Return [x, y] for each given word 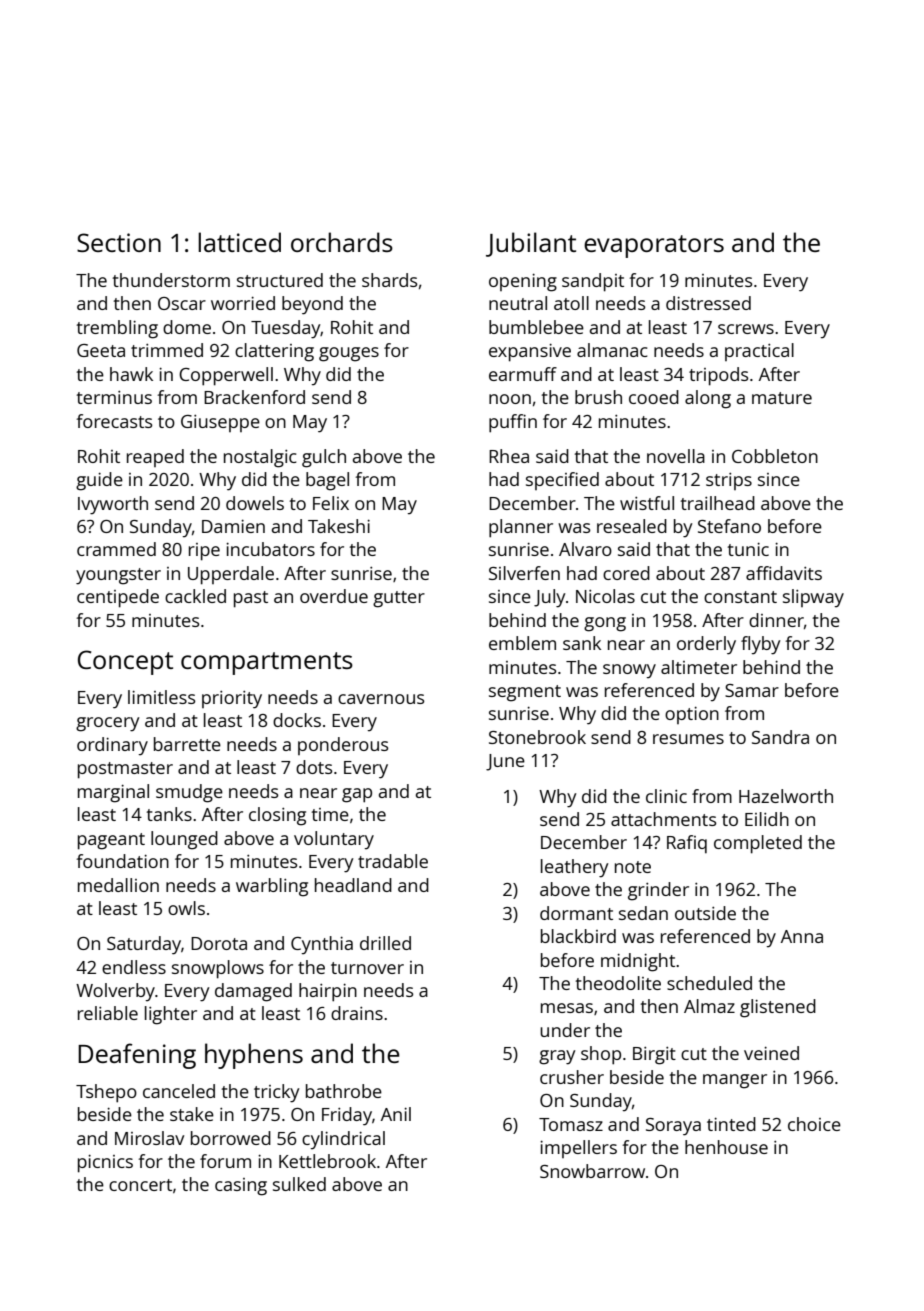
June [505, 762]
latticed [239, 242]
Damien [233, 526]
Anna [802, 936]
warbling [272, 887]
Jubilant [531, 244]
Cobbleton [775, 456]
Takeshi [339, 526]
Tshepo [106, 1093]
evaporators [654, 246]
